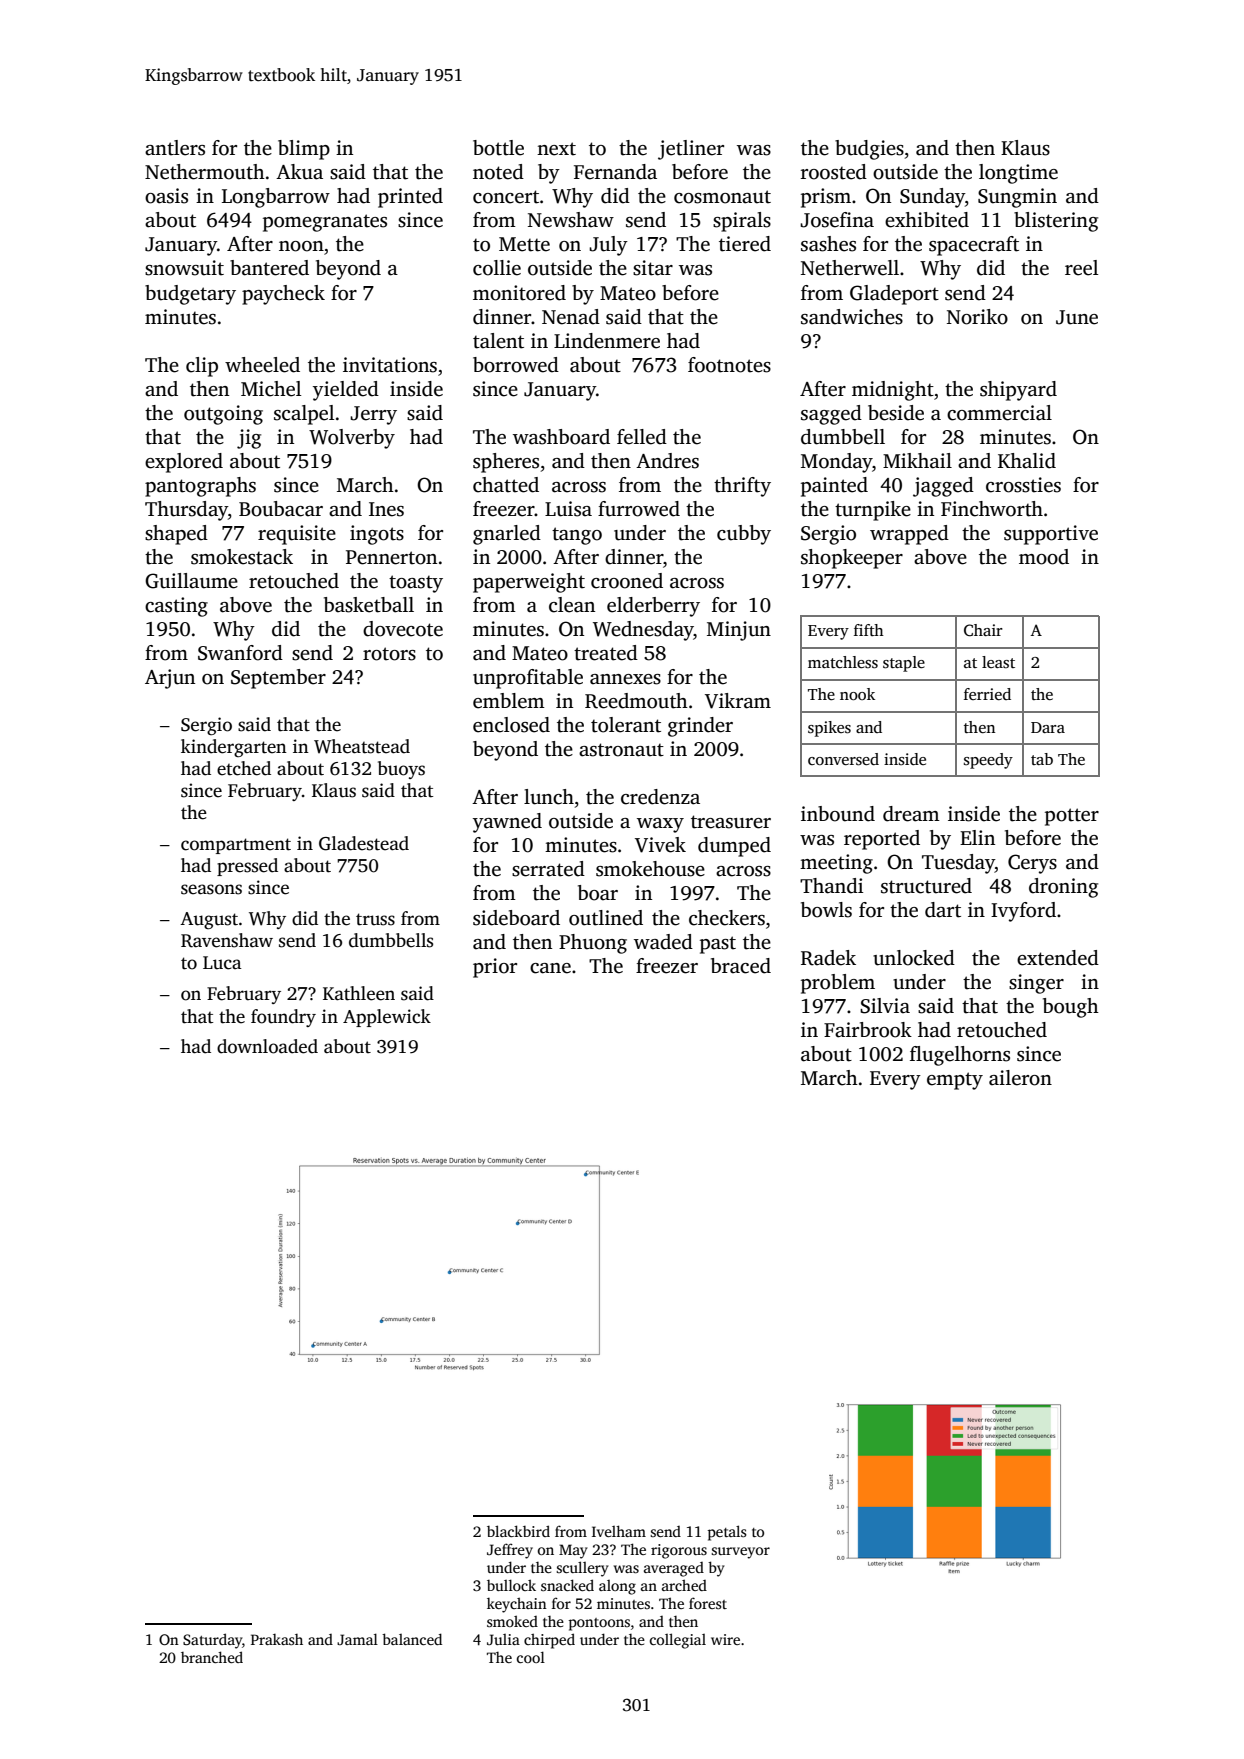 The image size is (1244, 1759). Describe the element at coordinates (277, 1639) in the screenshot. I see `Prakash` at that location.
